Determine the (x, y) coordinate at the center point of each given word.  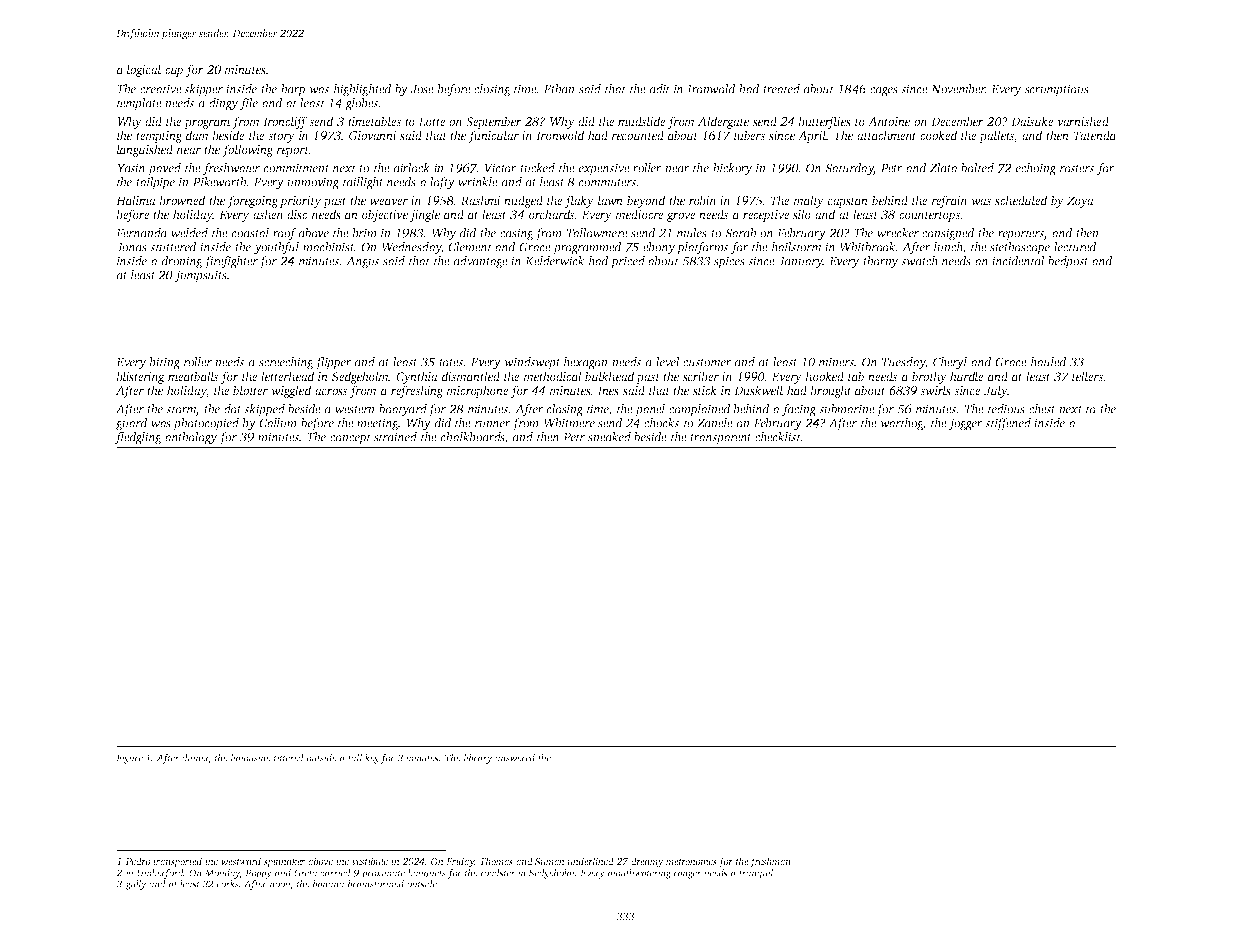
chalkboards (473, 438)
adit (660, 89)
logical (144, 70)
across (331, 391)
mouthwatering (639, 874)
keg (372, 759)
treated (781, 89)
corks (228, 884)
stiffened (1008, 424)
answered (515, 758)
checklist (778, 437)
